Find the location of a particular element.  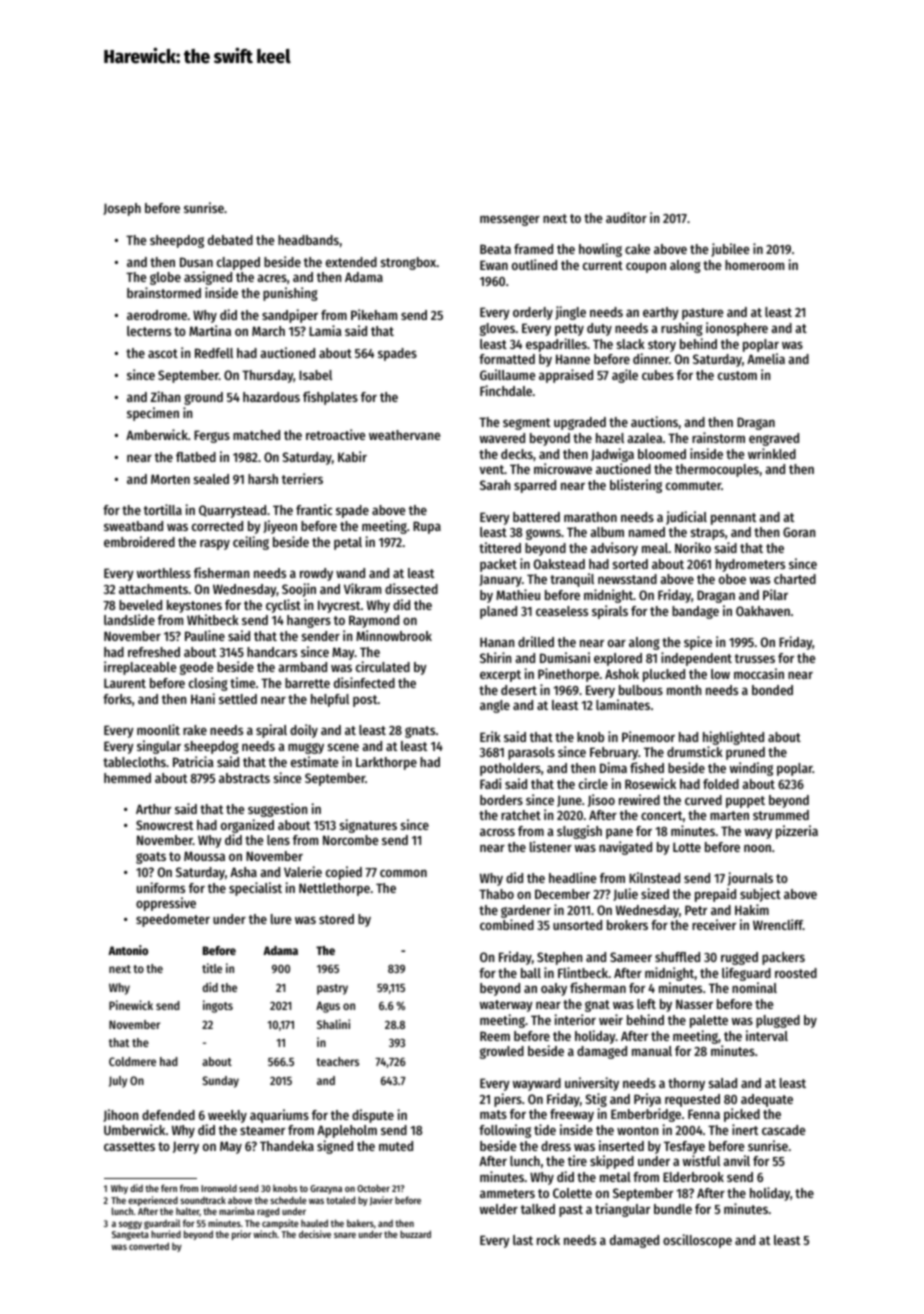

Larkthorpe is located at coordinates (386, 763).
